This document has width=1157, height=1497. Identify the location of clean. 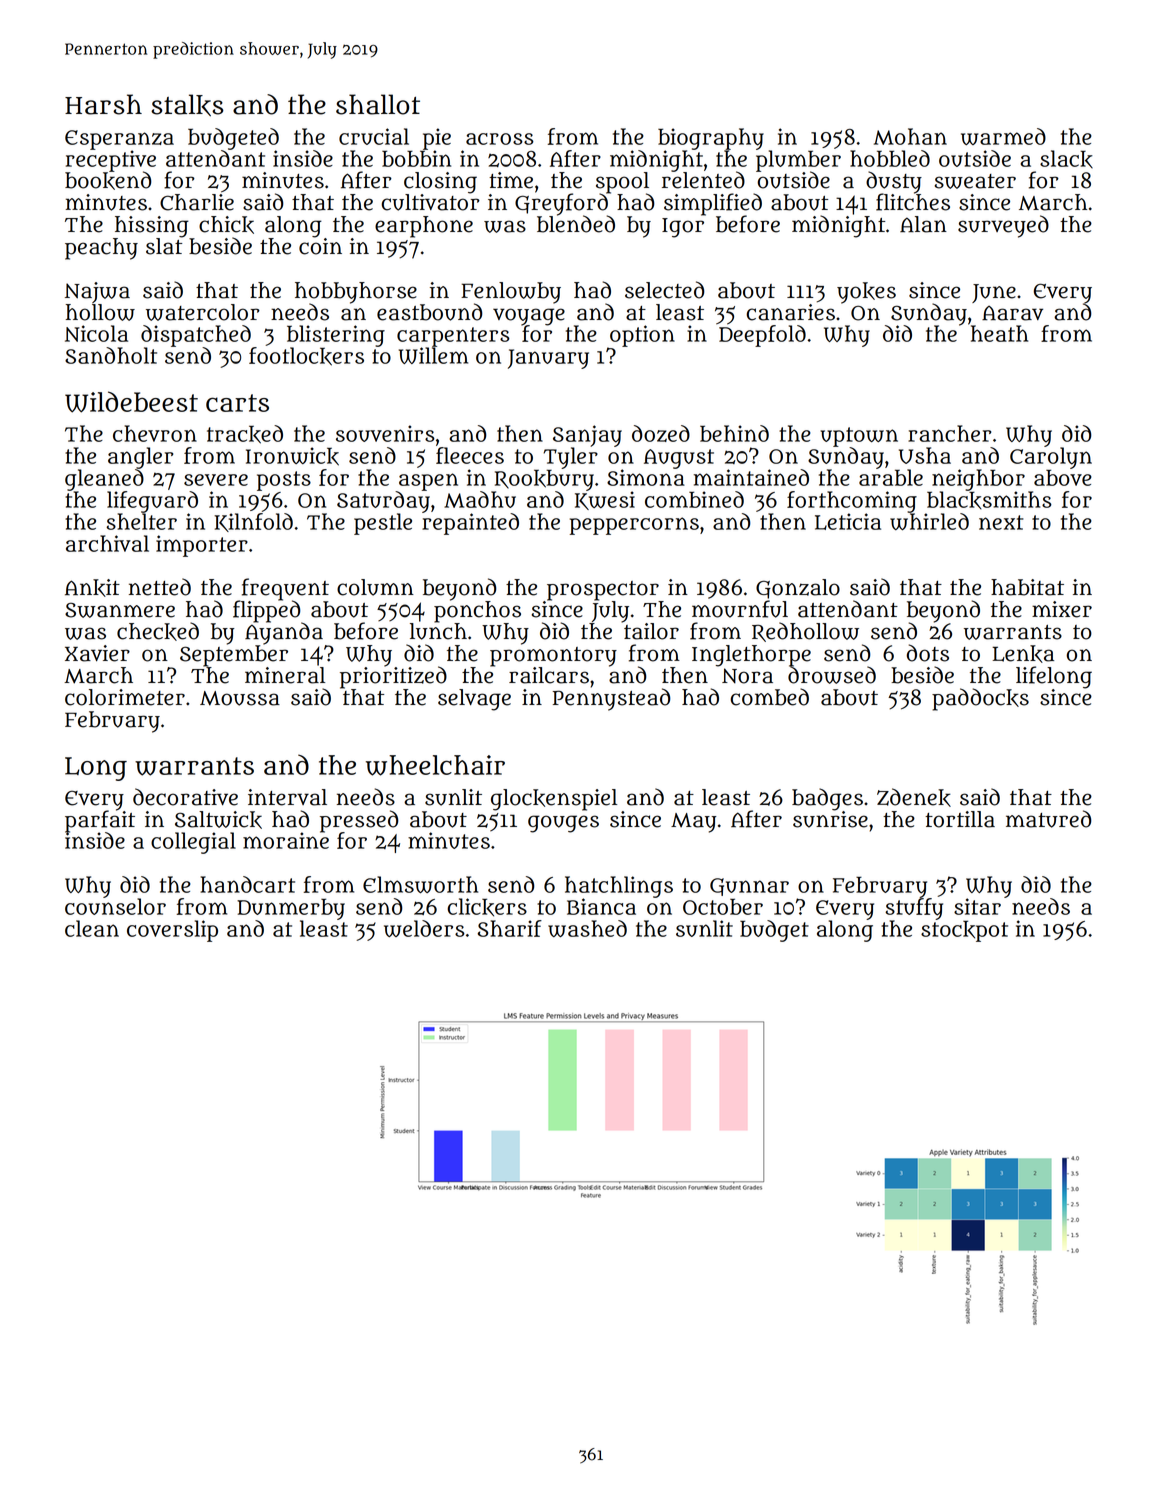
(92, 928).
